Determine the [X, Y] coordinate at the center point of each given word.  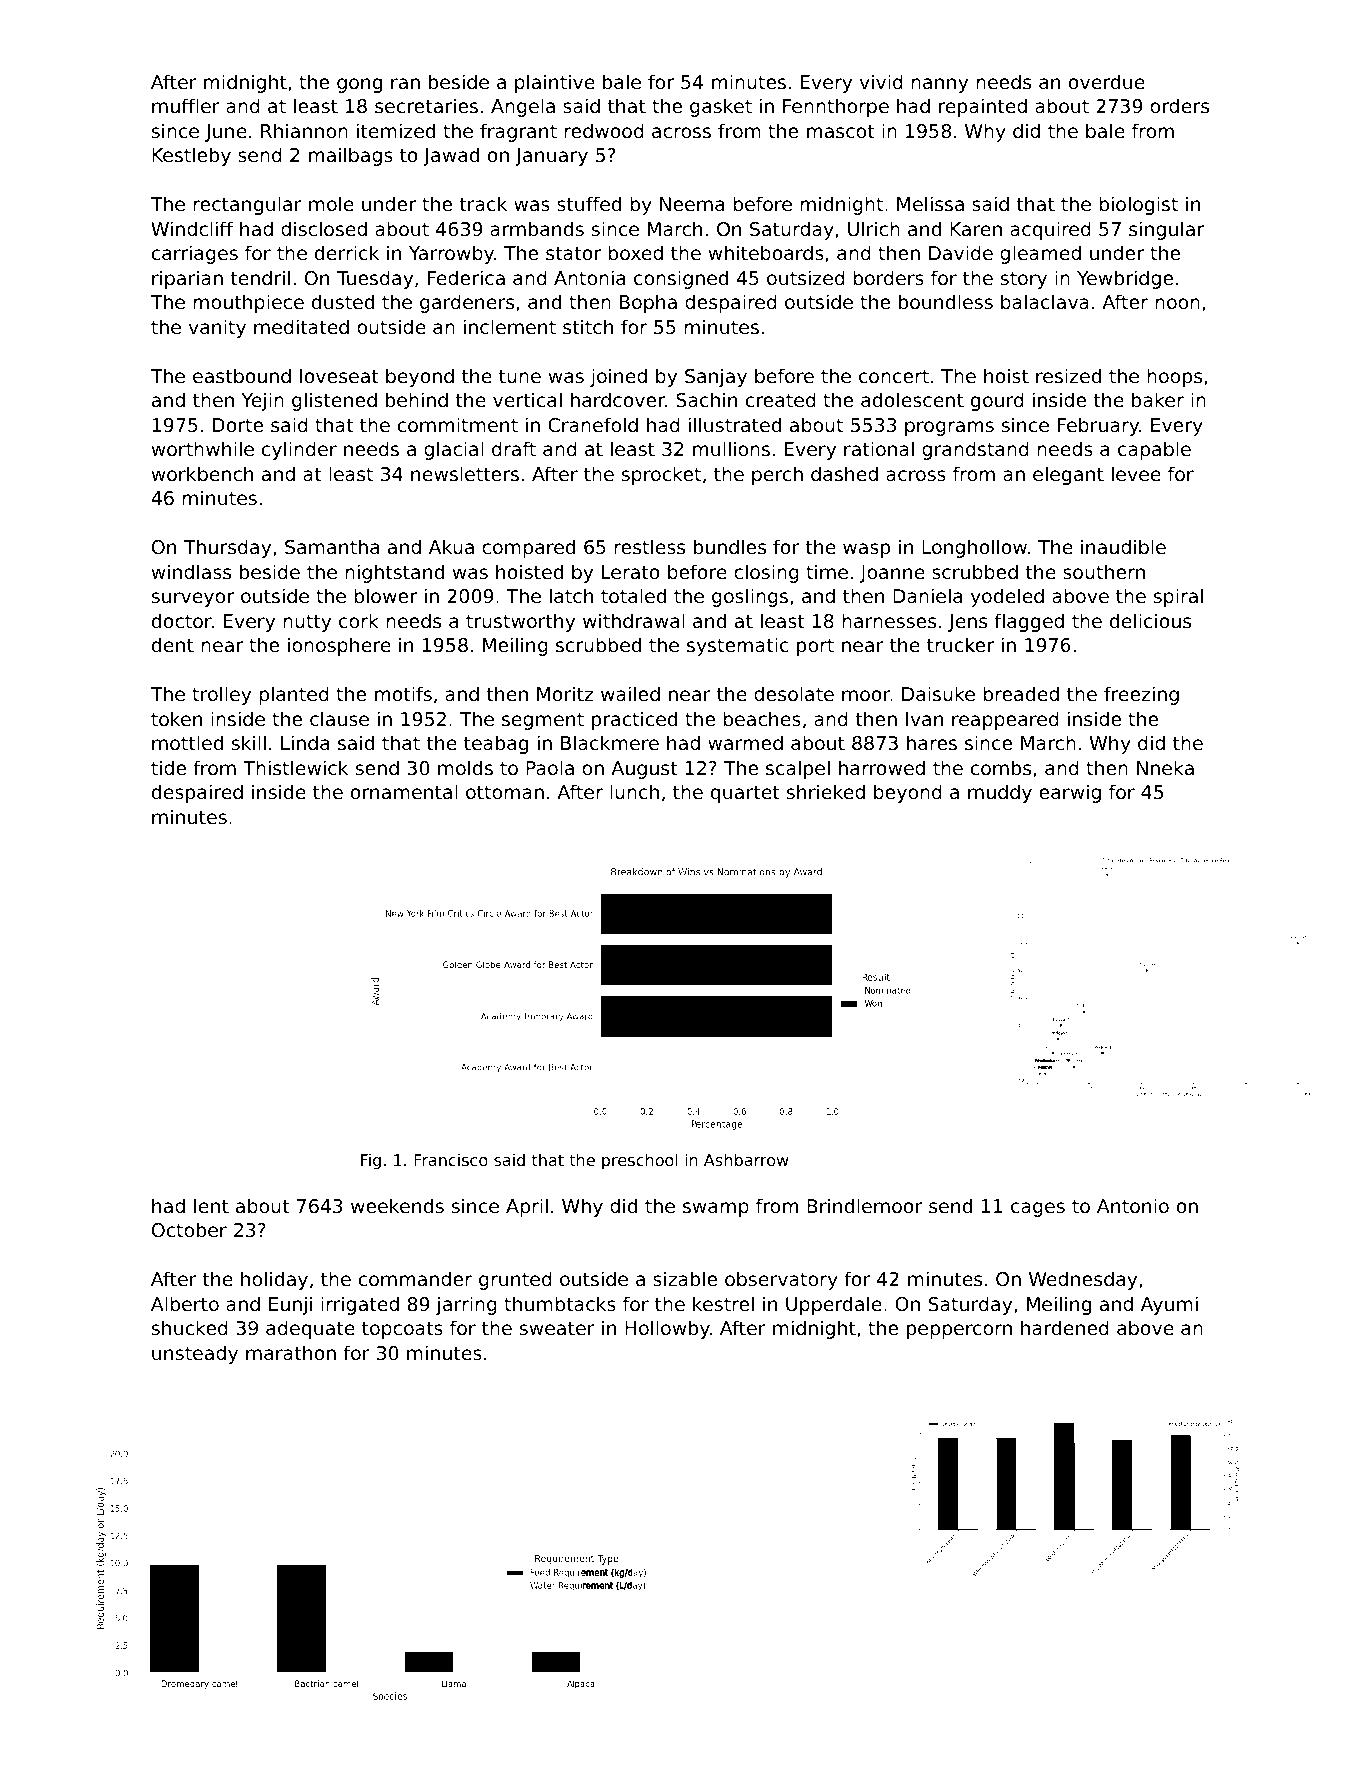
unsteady [195, 1354]
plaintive [555, 83]
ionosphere [339, 646]
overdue [1107, 81]
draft [514, 448]
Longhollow [974, 548]
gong [359, 85]
